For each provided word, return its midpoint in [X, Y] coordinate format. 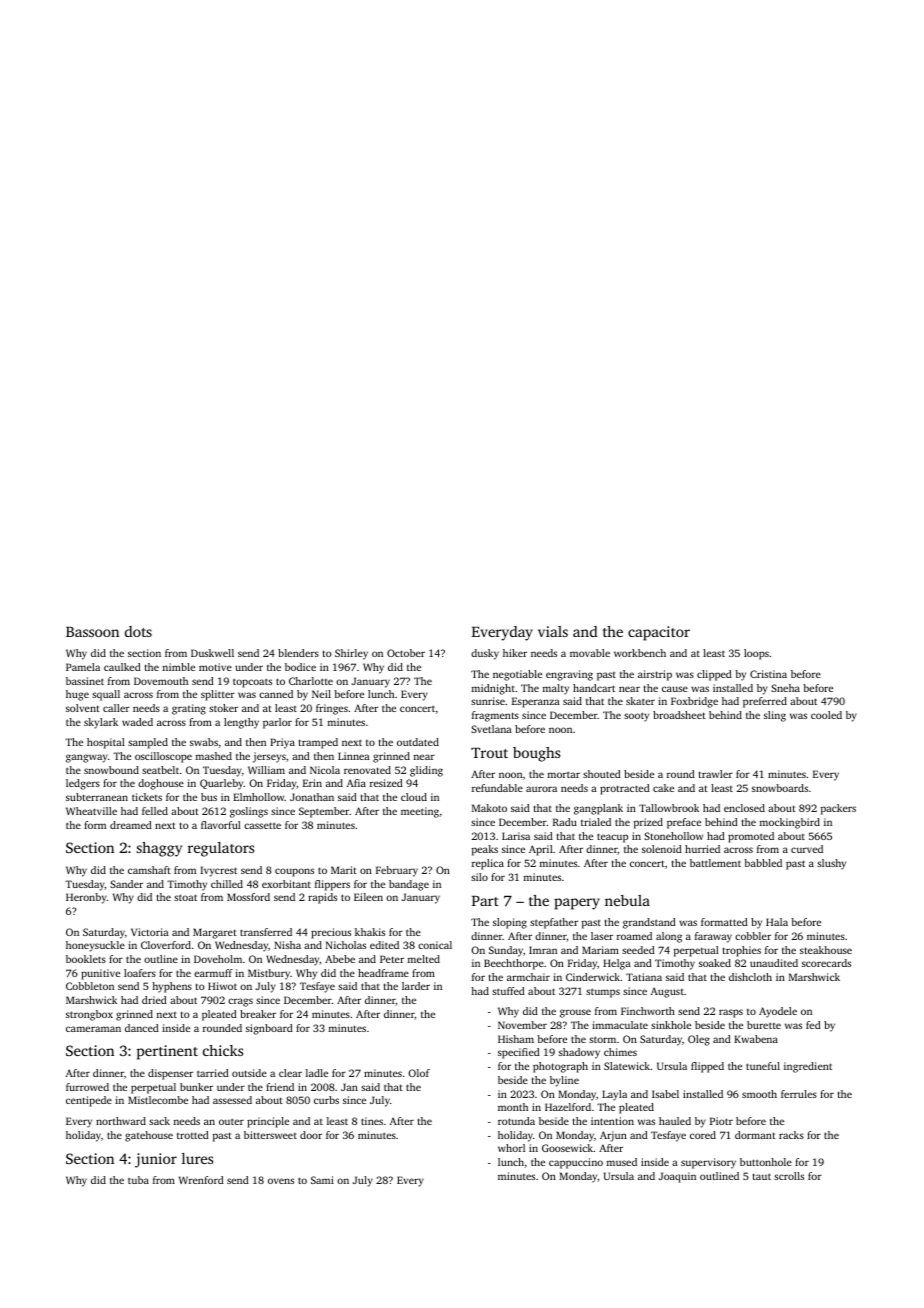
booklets [86, 959]
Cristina [768, 674]
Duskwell [212, 653]
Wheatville [91, 811]
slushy [831, 864]
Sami [322, 1180]
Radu [565, 822]
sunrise [488, 701]
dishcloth [750, 977]
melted [424, 959]
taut [762, 1176]
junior [156, 1160]
